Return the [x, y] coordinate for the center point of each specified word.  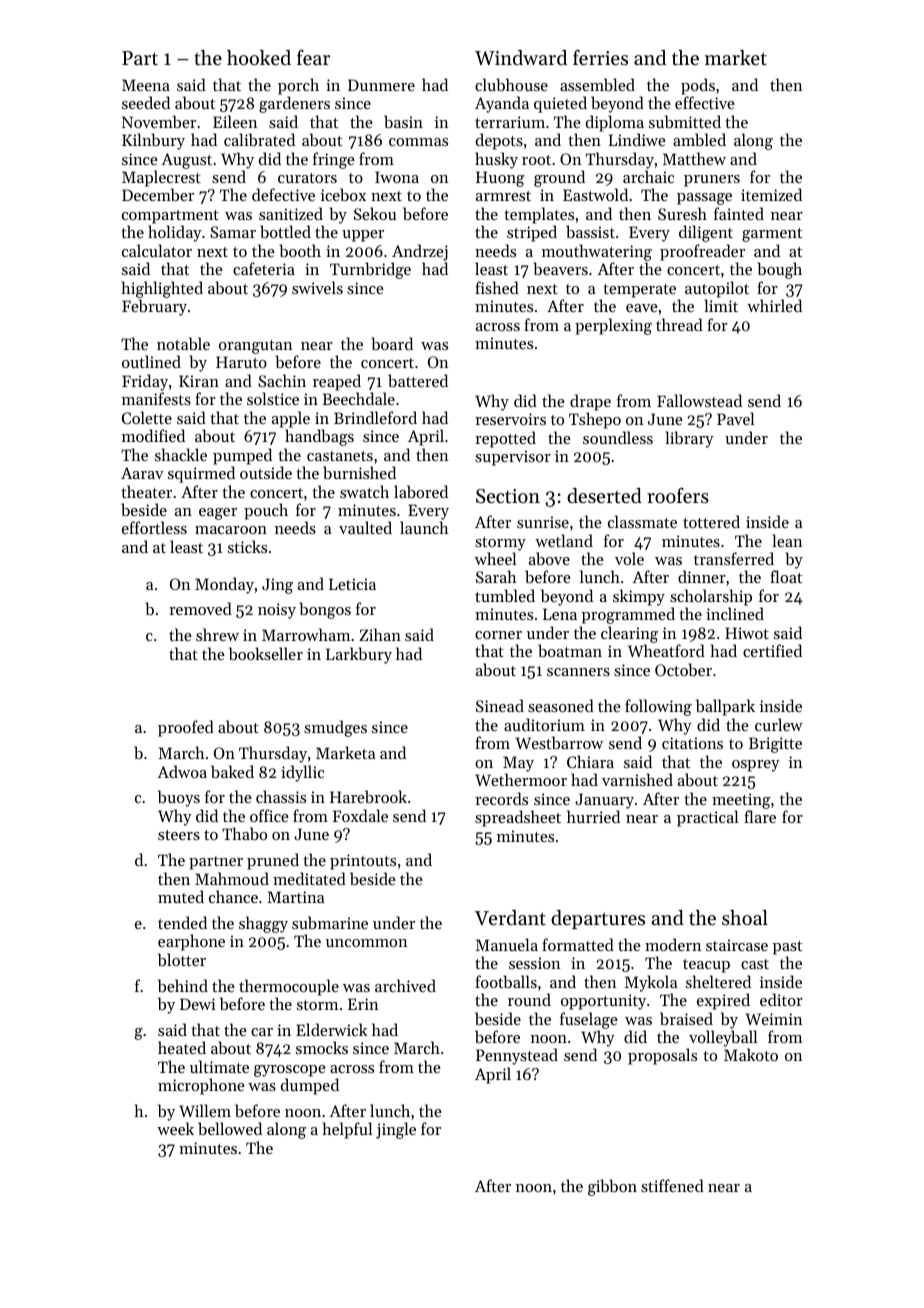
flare [760, 816]
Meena [146, 85]
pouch [266, 511]
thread [679, 324]
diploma [615, 123]
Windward [521, 57]
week [175, 1128]
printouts [363, 862]
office [269, 815]
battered [418, 380]
